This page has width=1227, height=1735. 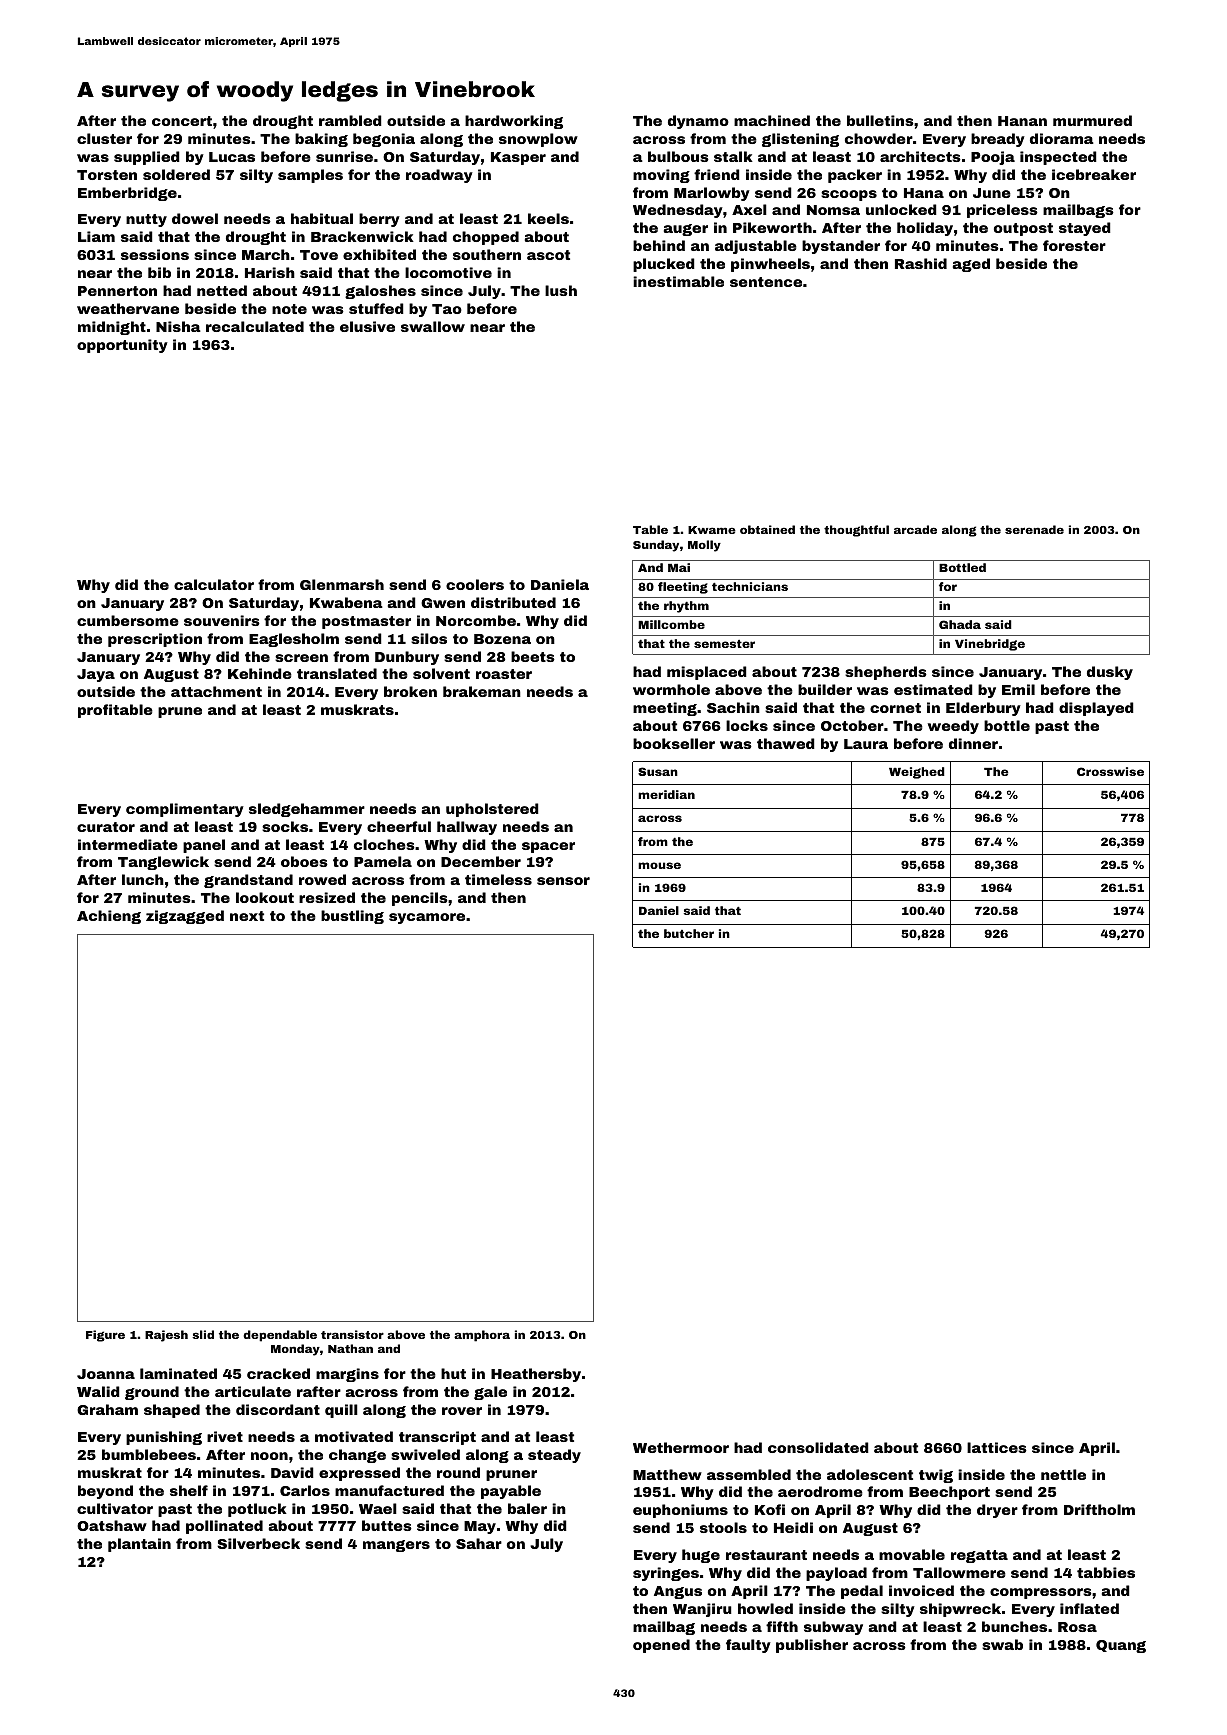 What do you see at coordinates (1110, 771) in the page?
I see `Crosswise` at bounding box center [1110, 771].
